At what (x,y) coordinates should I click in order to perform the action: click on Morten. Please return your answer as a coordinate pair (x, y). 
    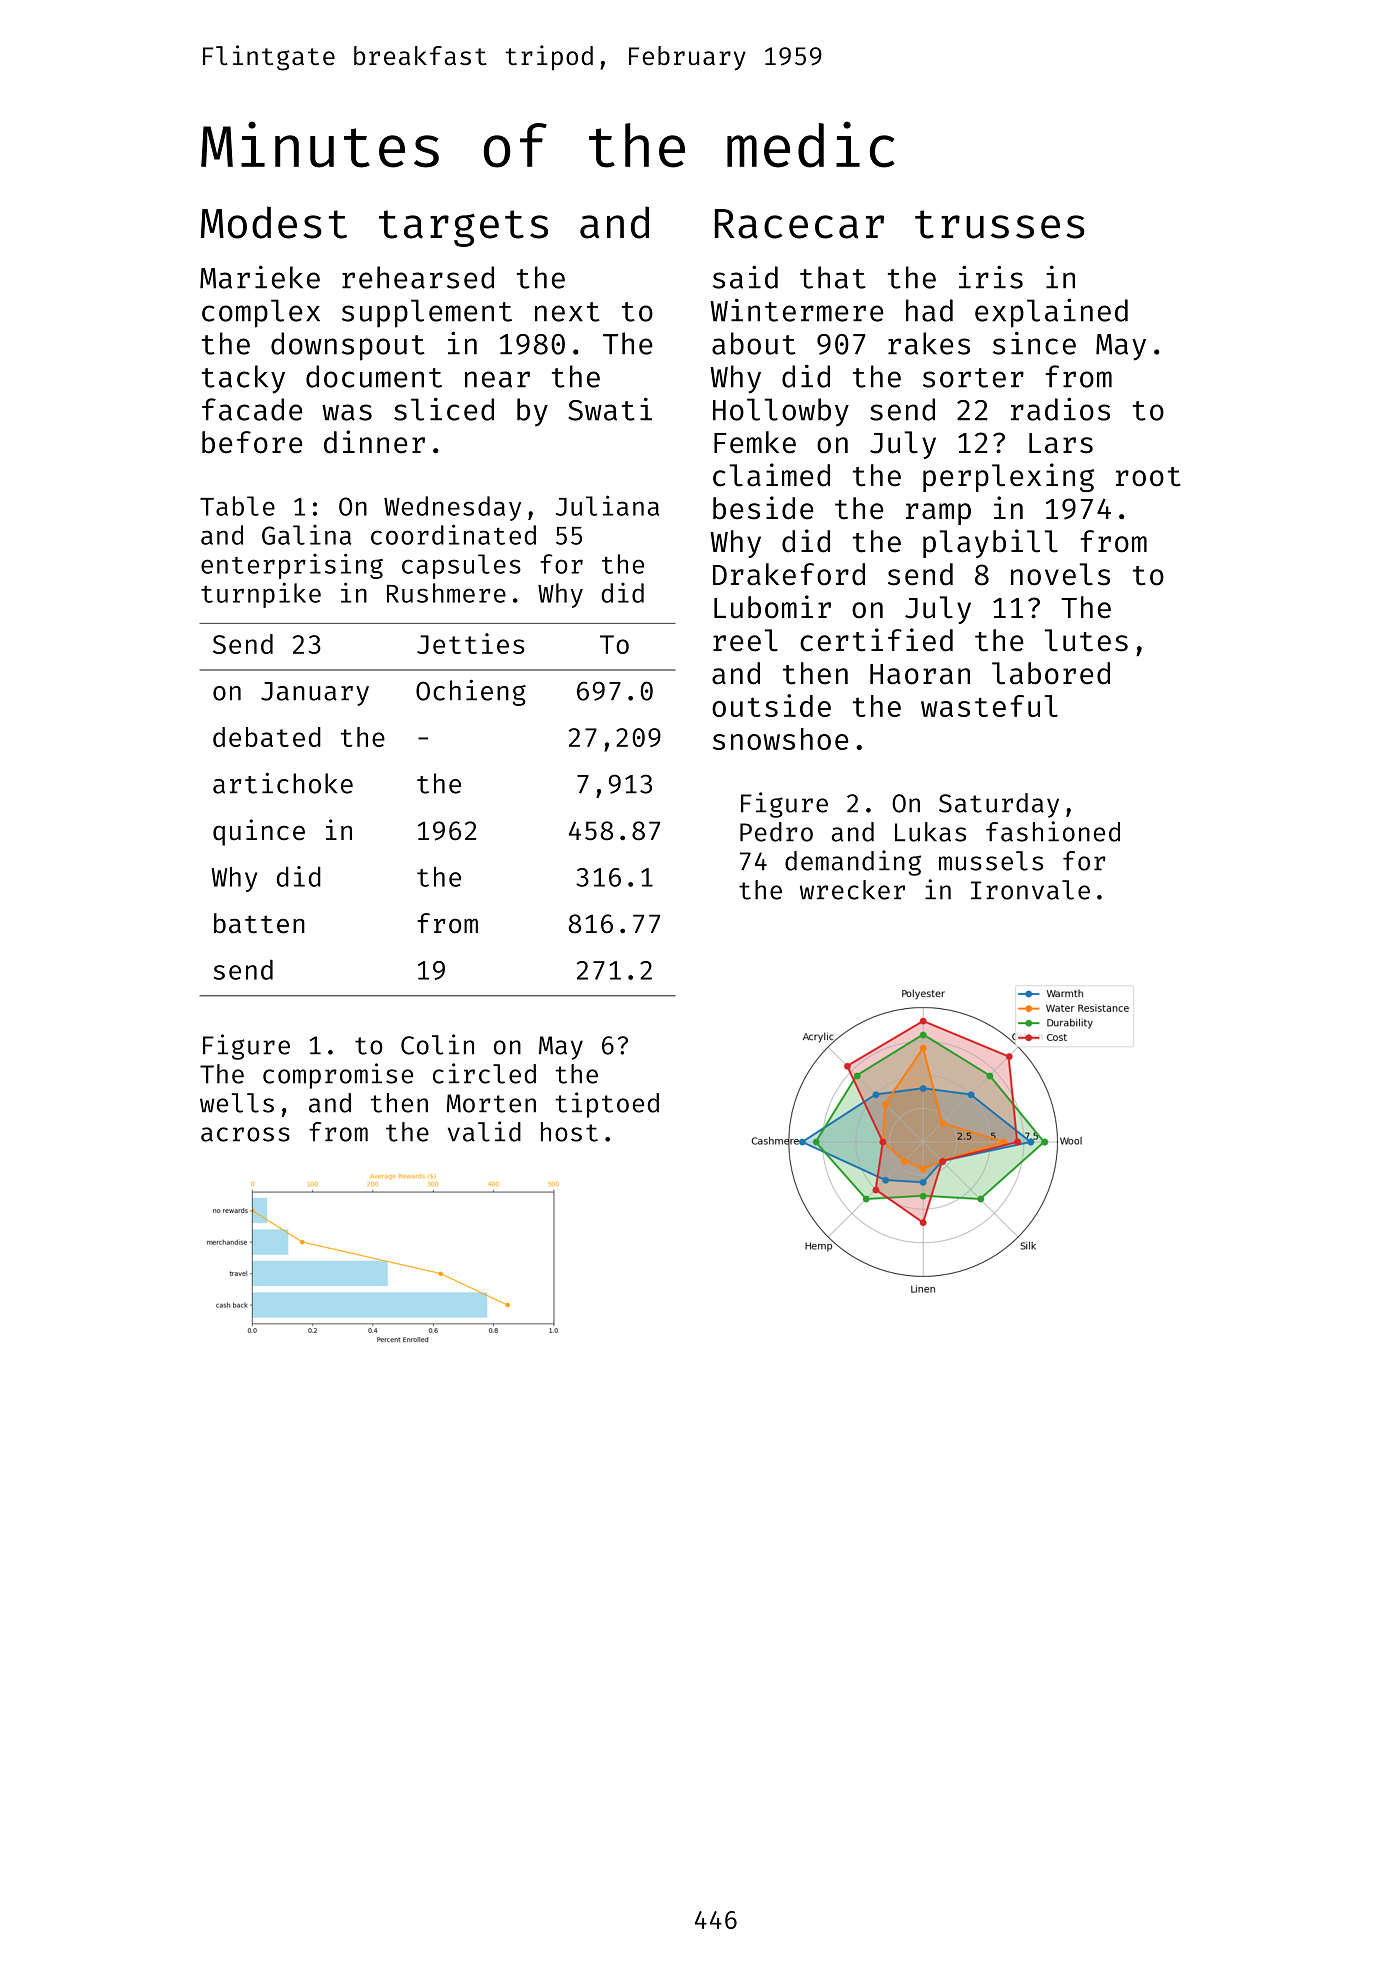
    Looking at the image, I should click on (491, 1103).
